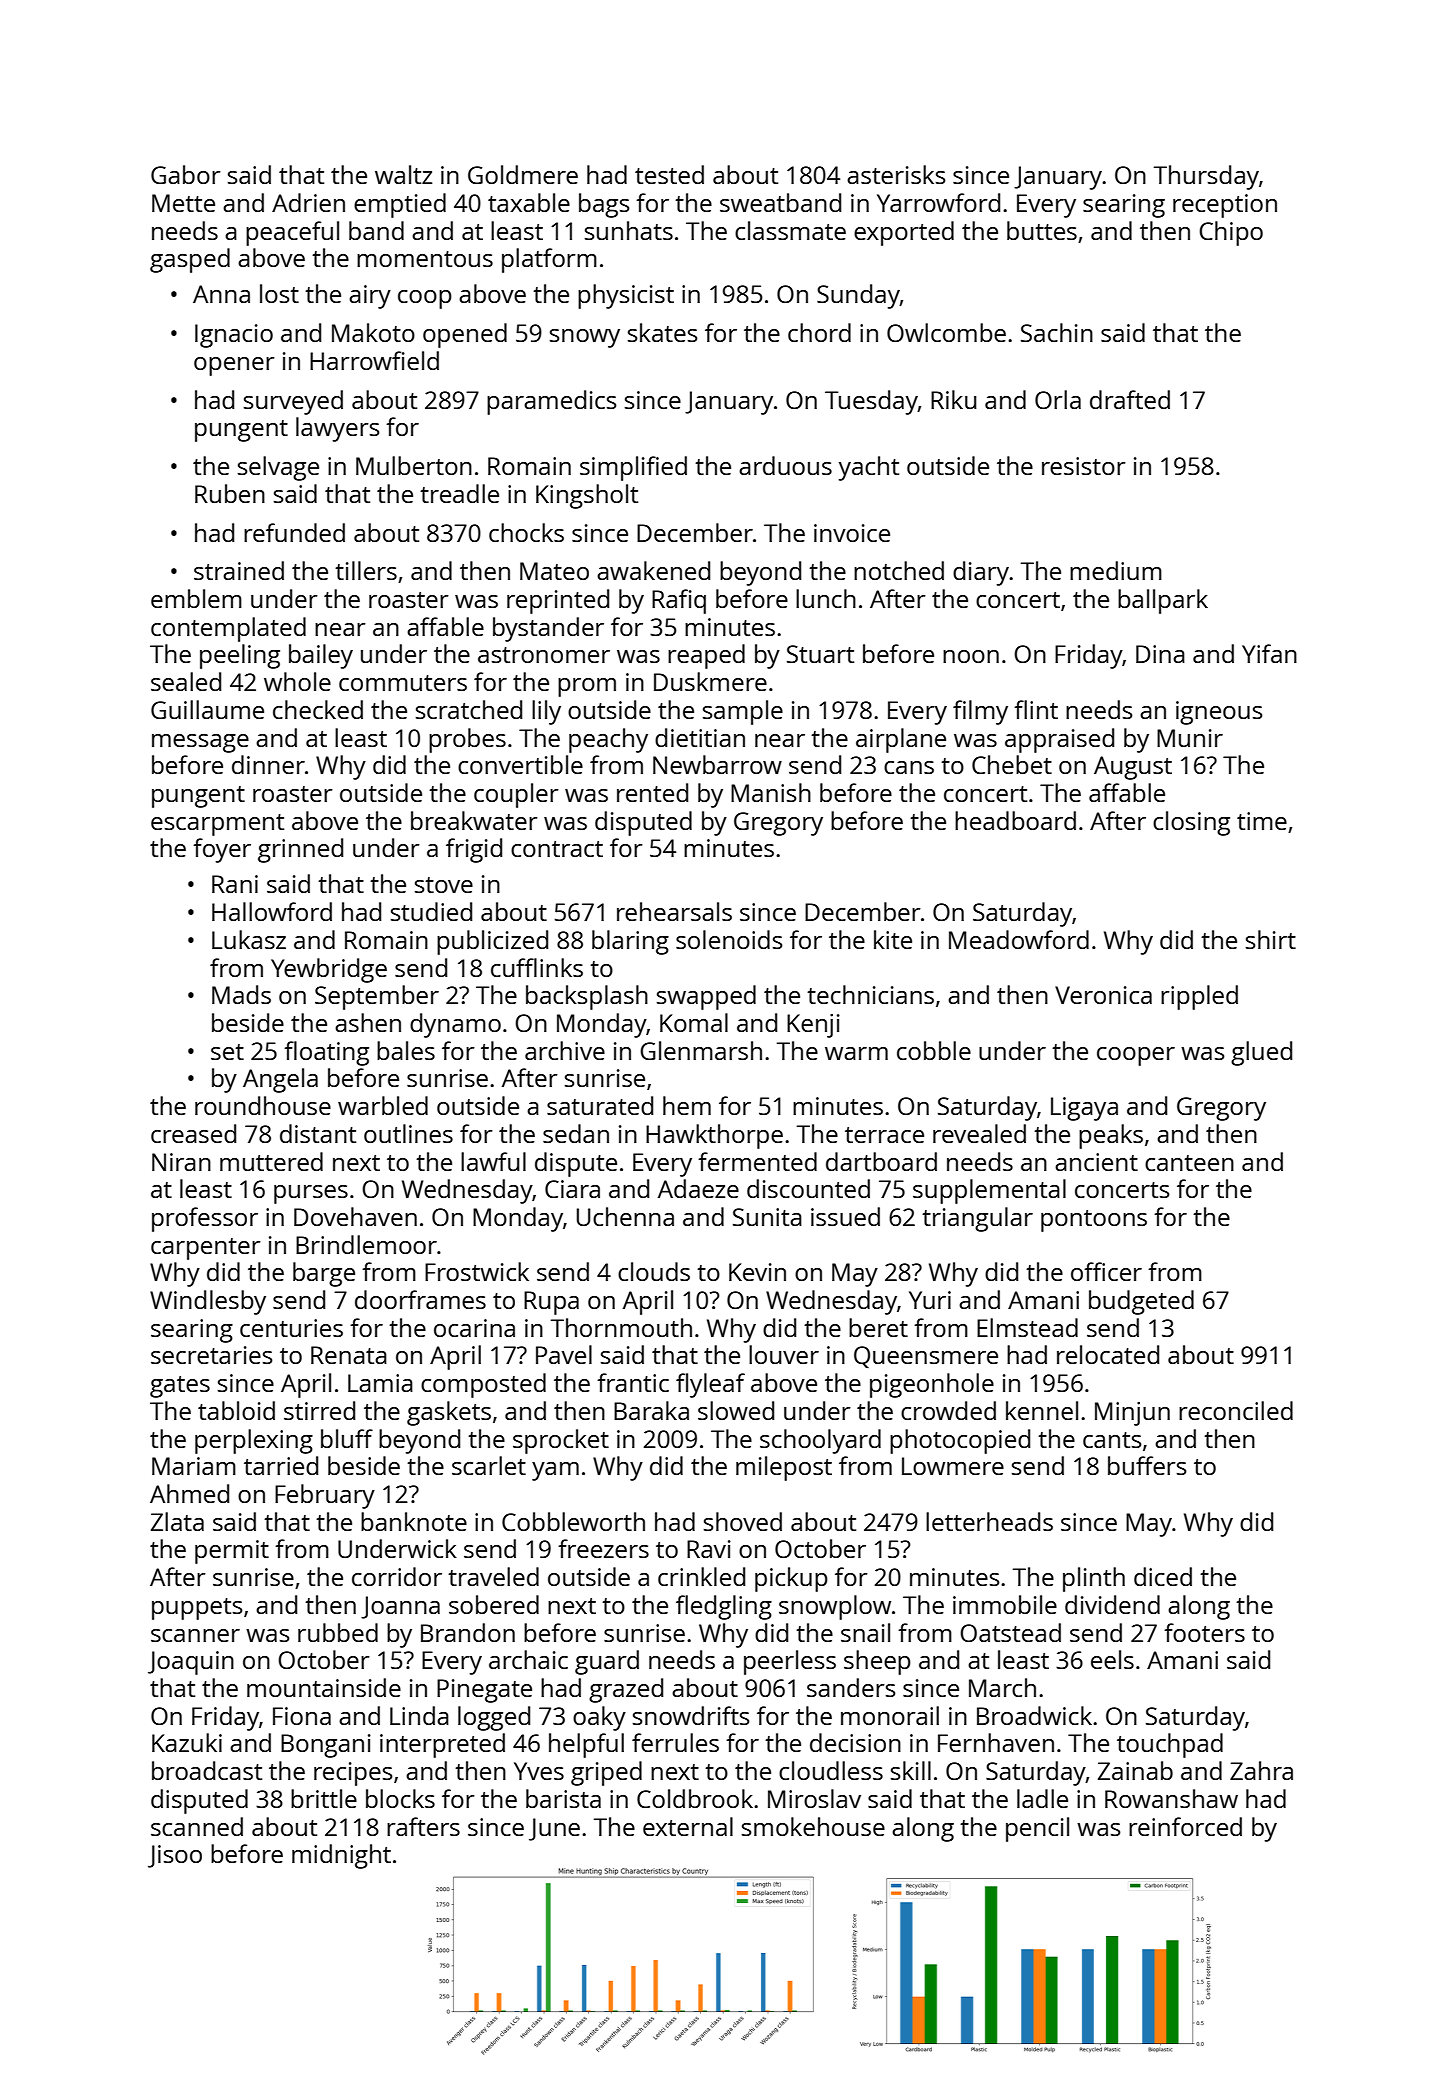 This image has height=2100, width=1450. Describe the element at coordinates (870, 994) in the image. I see `technicians` at that location.
